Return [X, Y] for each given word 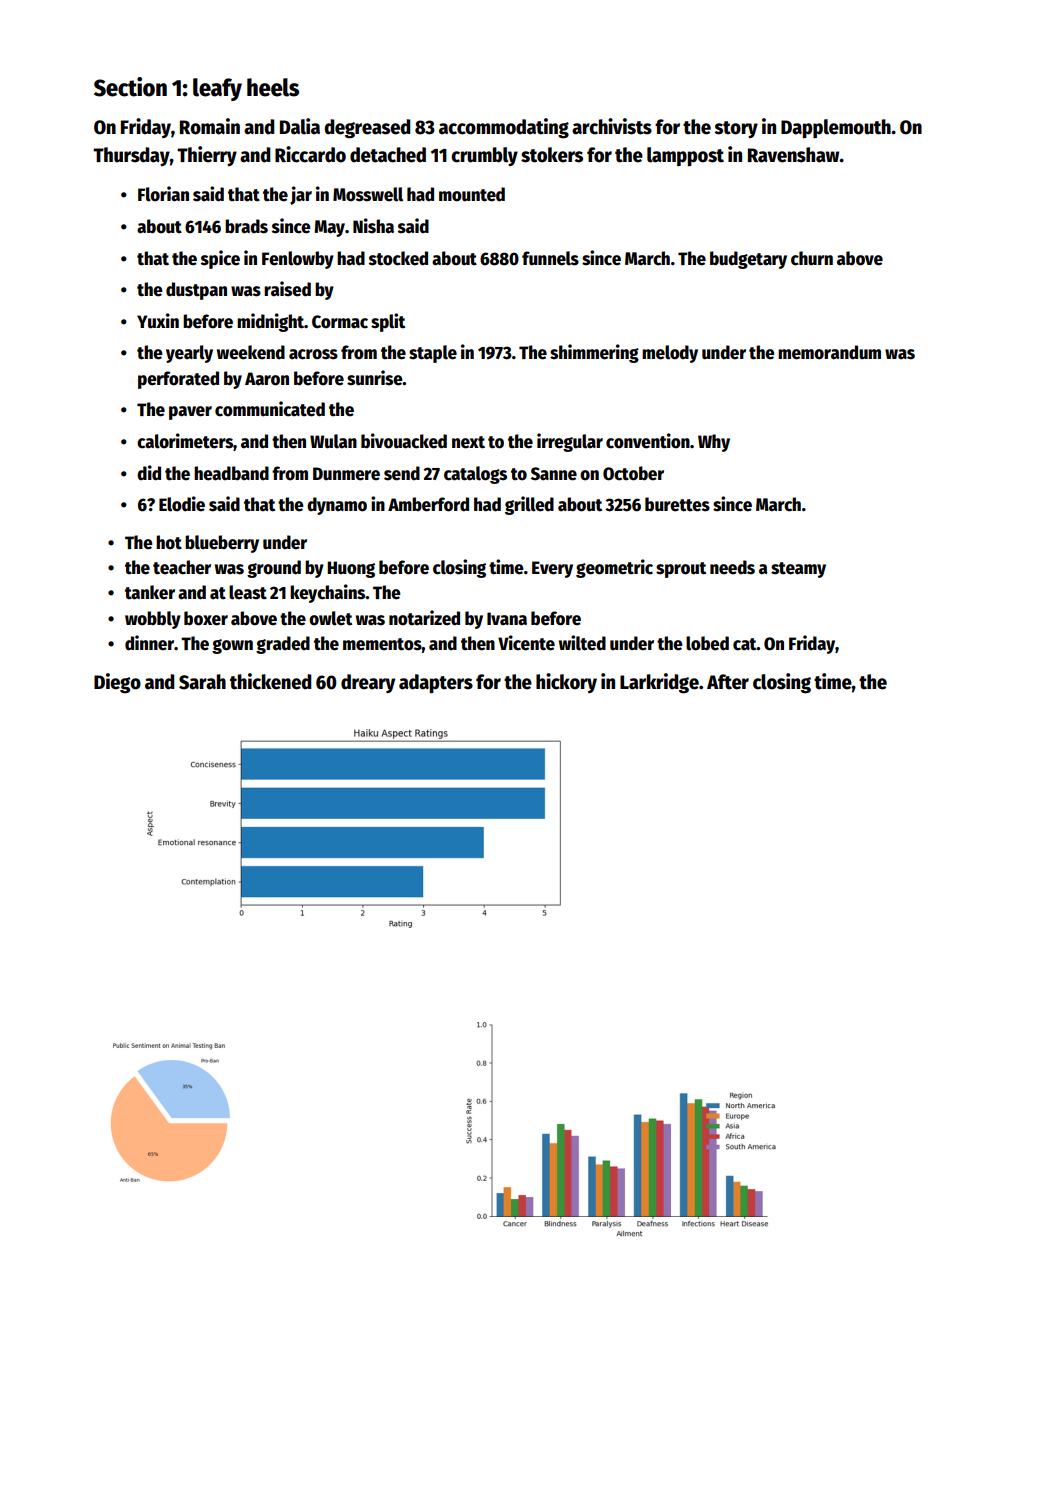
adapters [436, 683]
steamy [798, 570]
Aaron [267, 379]
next [468, 442]
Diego [117, 683]
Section [130, 87]
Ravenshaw [794, 155]
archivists [612, 126]
